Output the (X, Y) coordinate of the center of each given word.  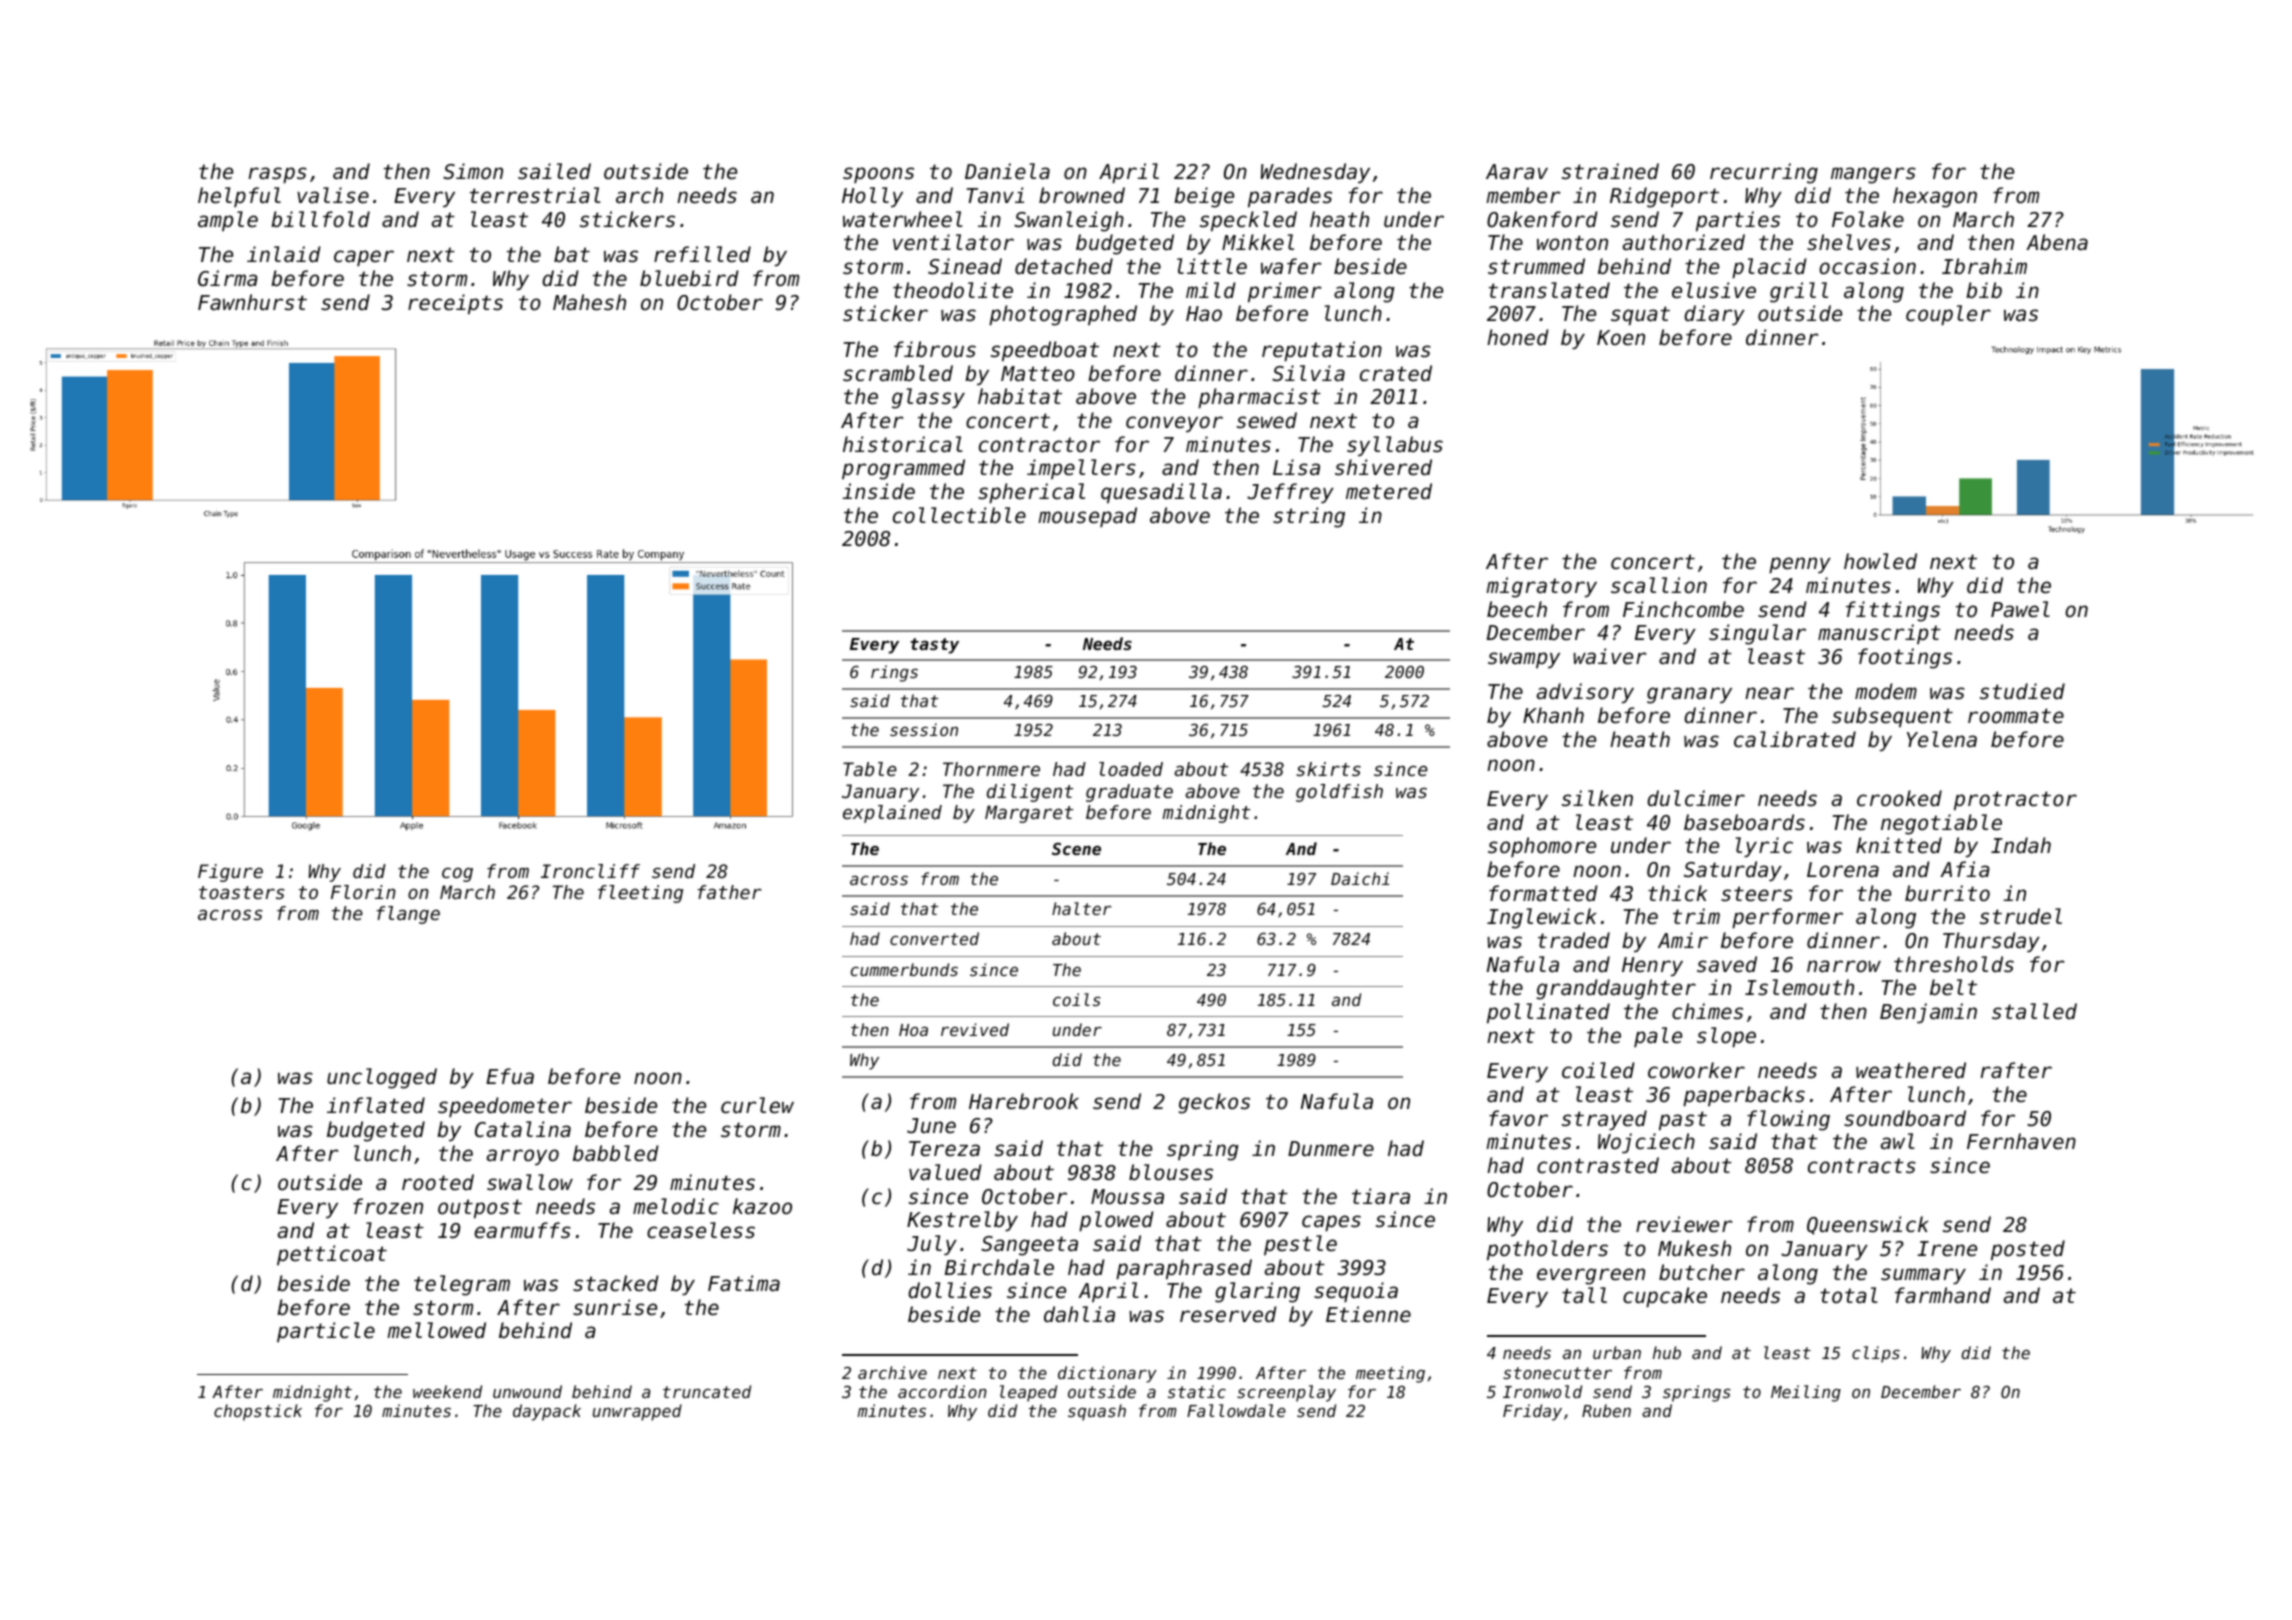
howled (1880, 561)
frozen (388, 1206)
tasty (934, 646)
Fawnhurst (252, 302)
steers (1757, 894)
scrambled (898, 373)
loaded (1131, 769)
